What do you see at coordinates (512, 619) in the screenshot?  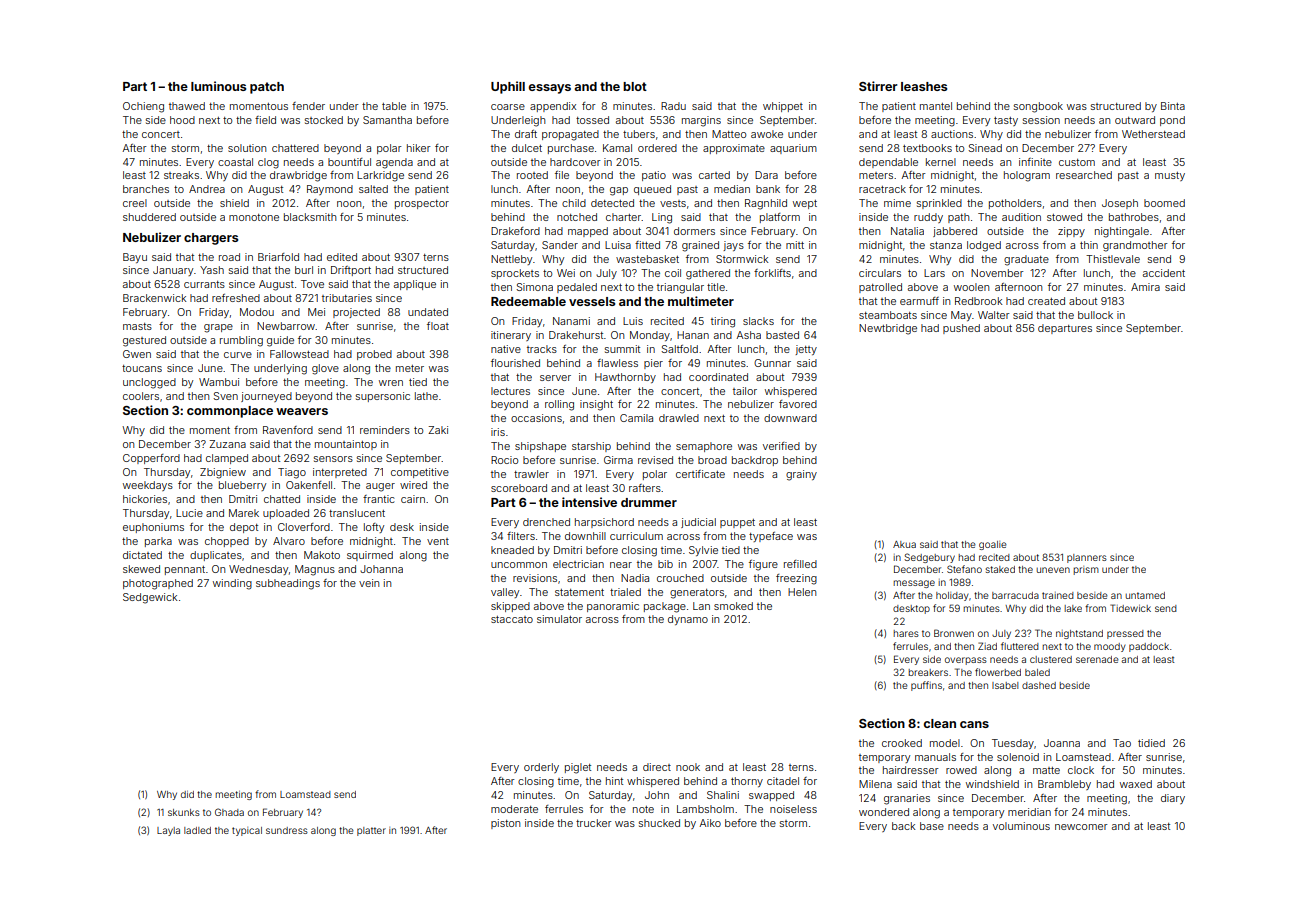 I see `staccato` at bounding box center [512, 619].
